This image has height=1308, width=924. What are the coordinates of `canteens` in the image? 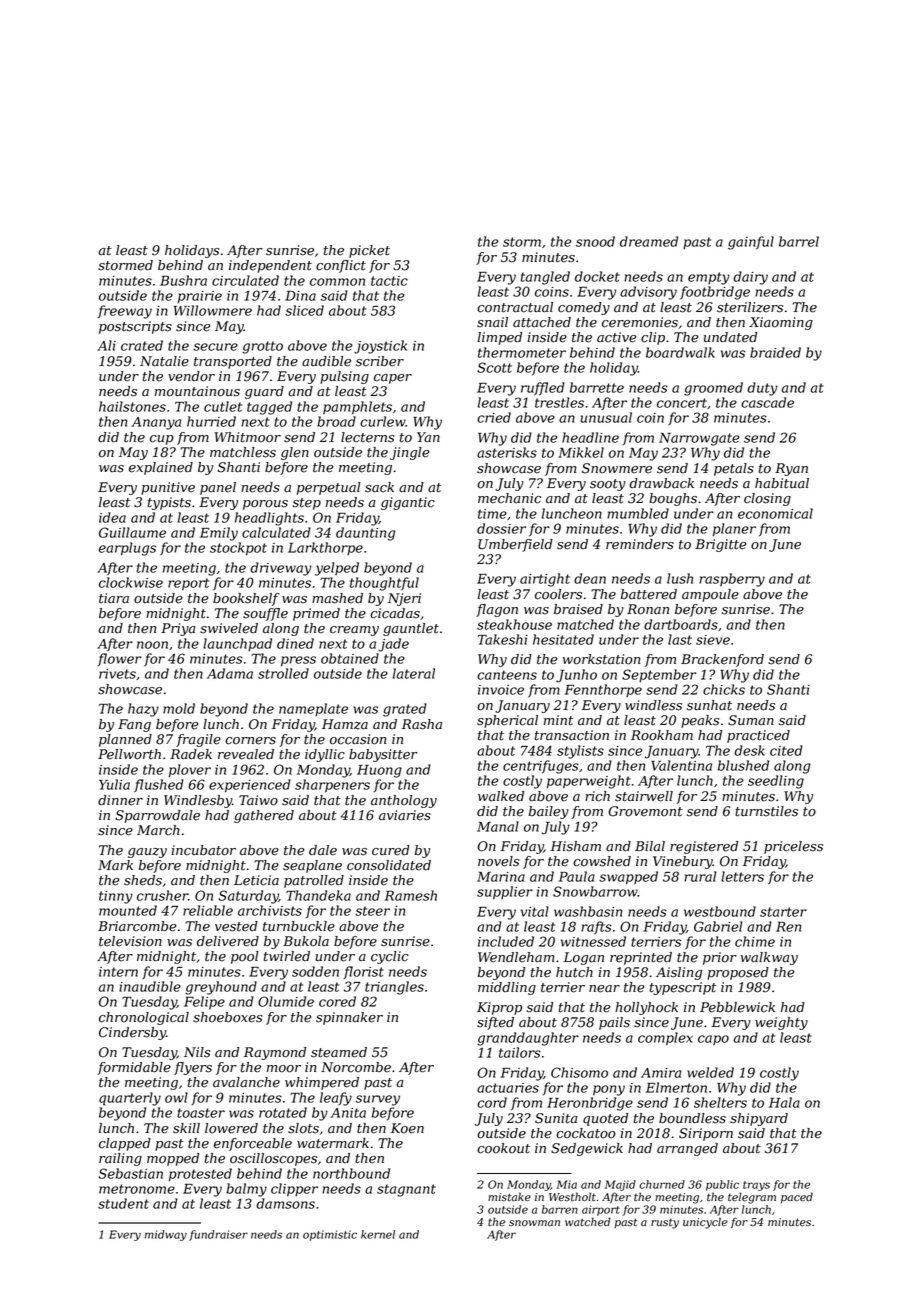 It's located at (507, 675).
